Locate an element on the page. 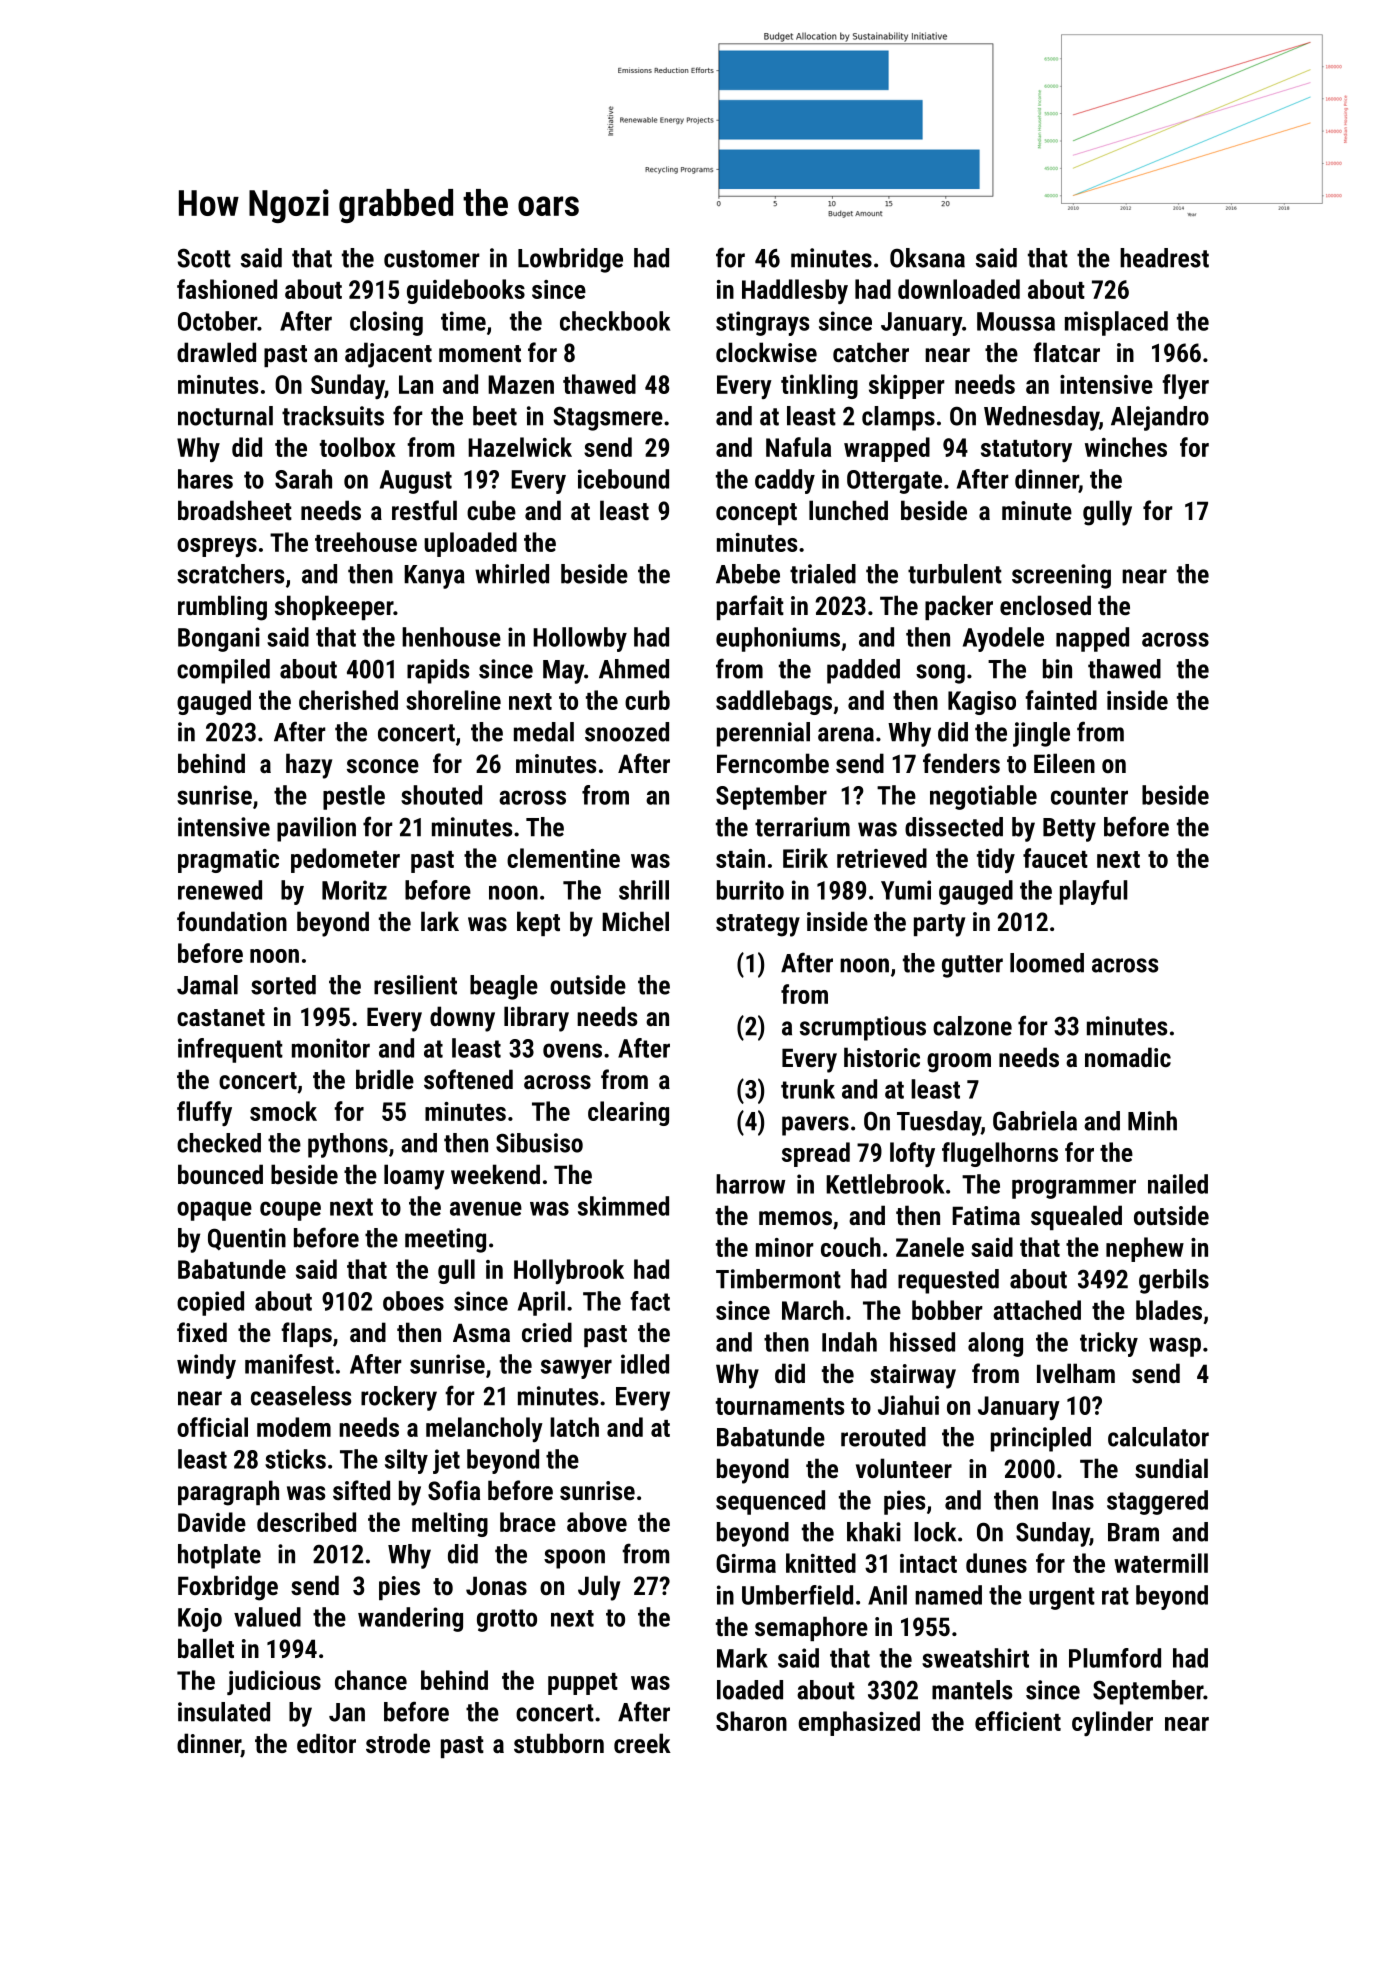 The image size is (1386, 1969). Lowbridge is located at coordinates (570, 260).
